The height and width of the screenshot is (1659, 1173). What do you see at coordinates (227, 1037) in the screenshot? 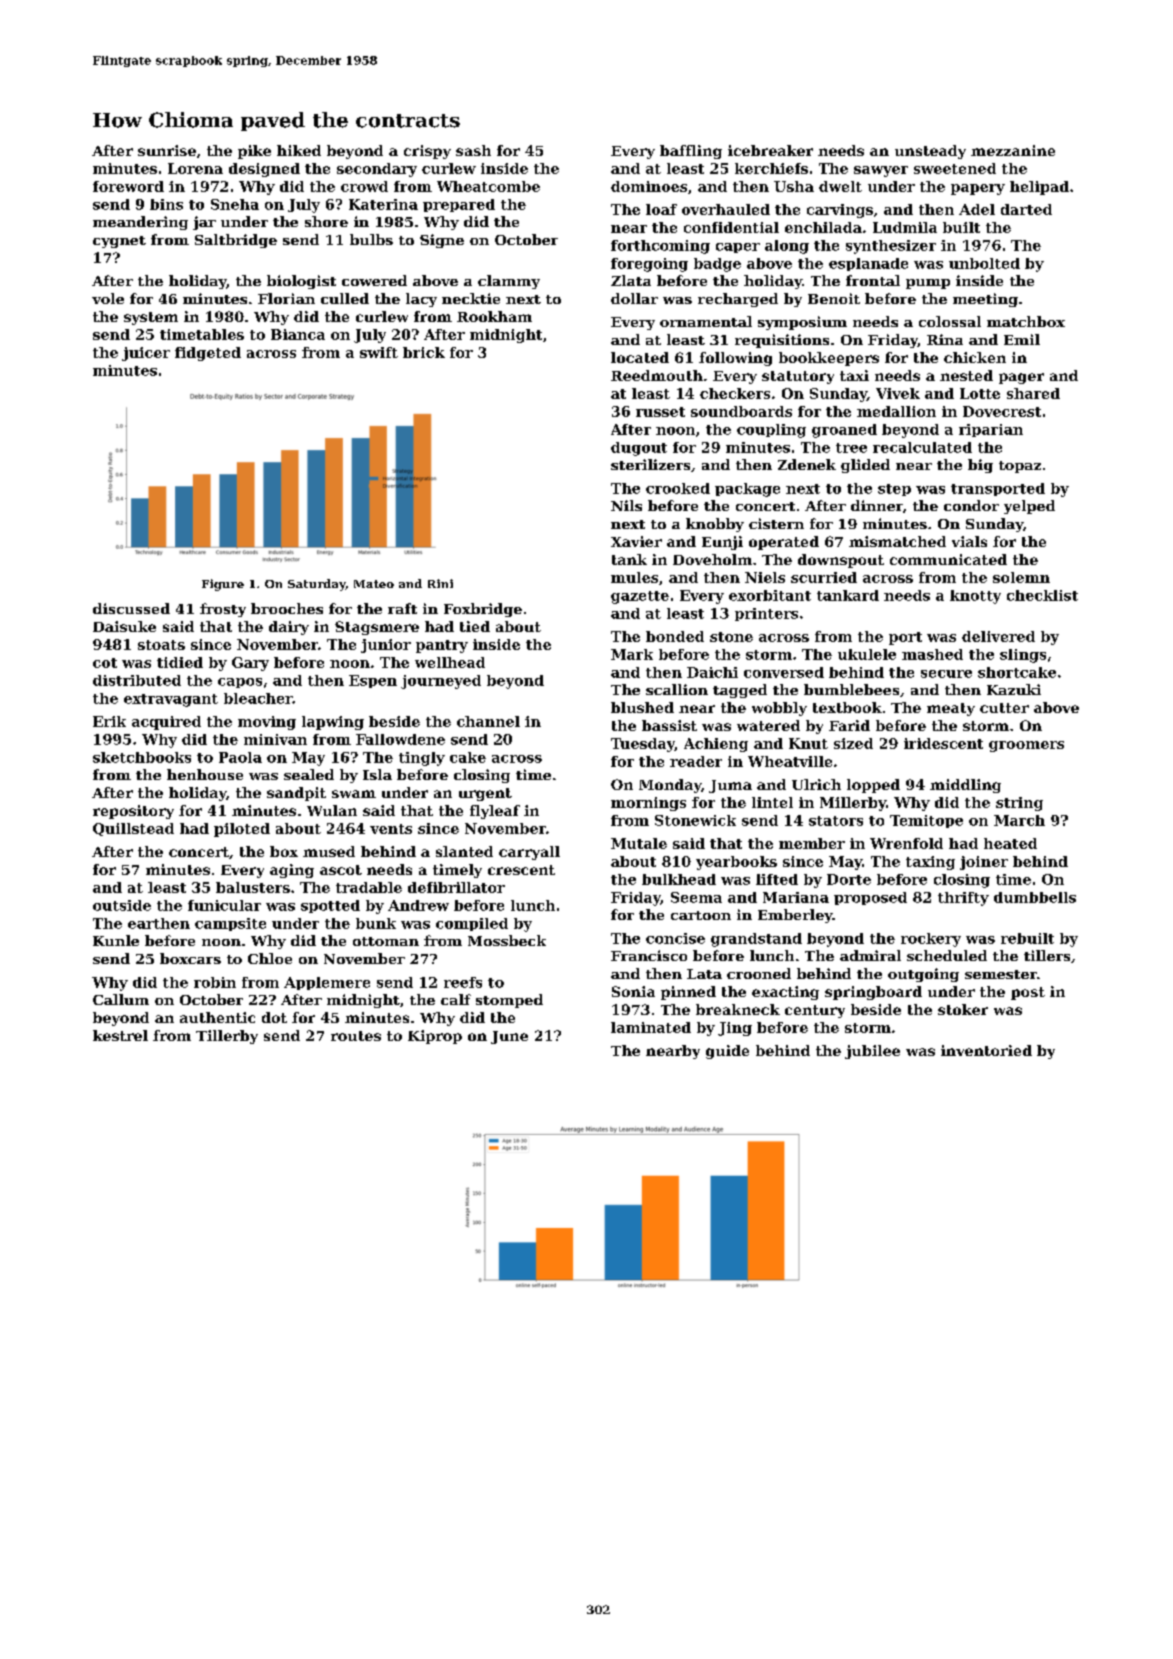
I see `Tillerby` at bounding box center [227, 1037].
